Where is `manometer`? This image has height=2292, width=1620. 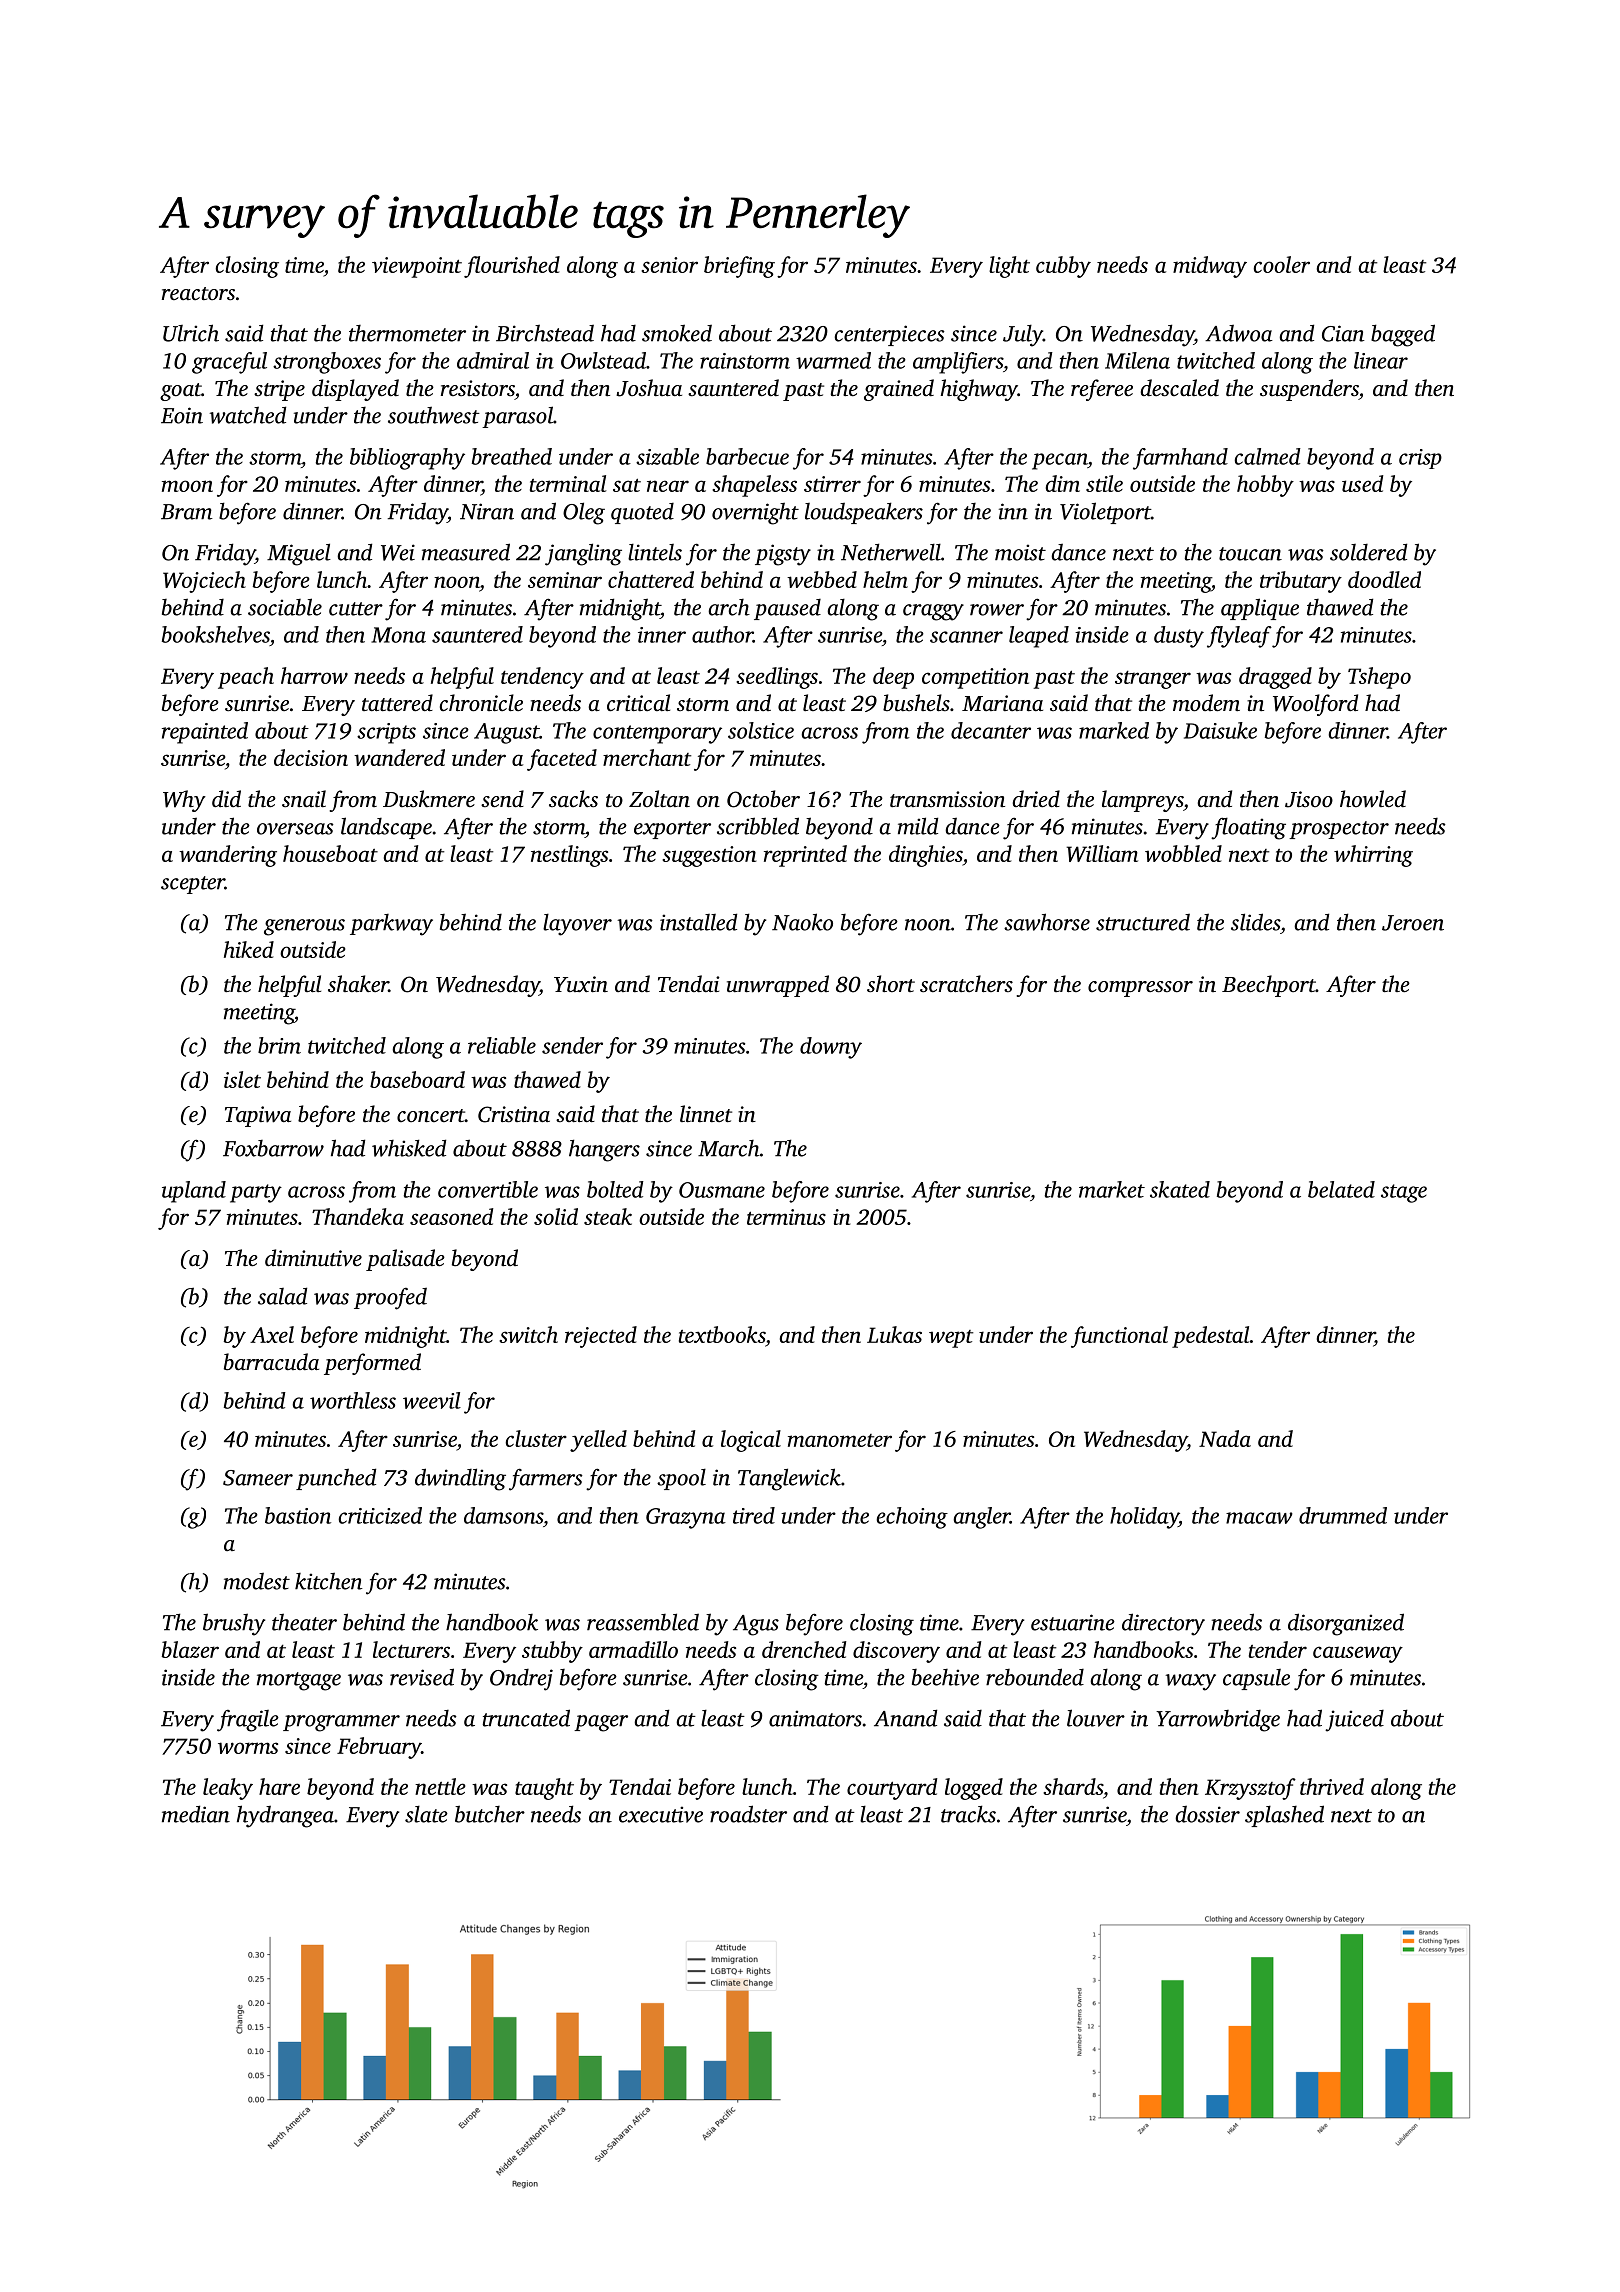 manometer is located at coordinates (840, 1440).
